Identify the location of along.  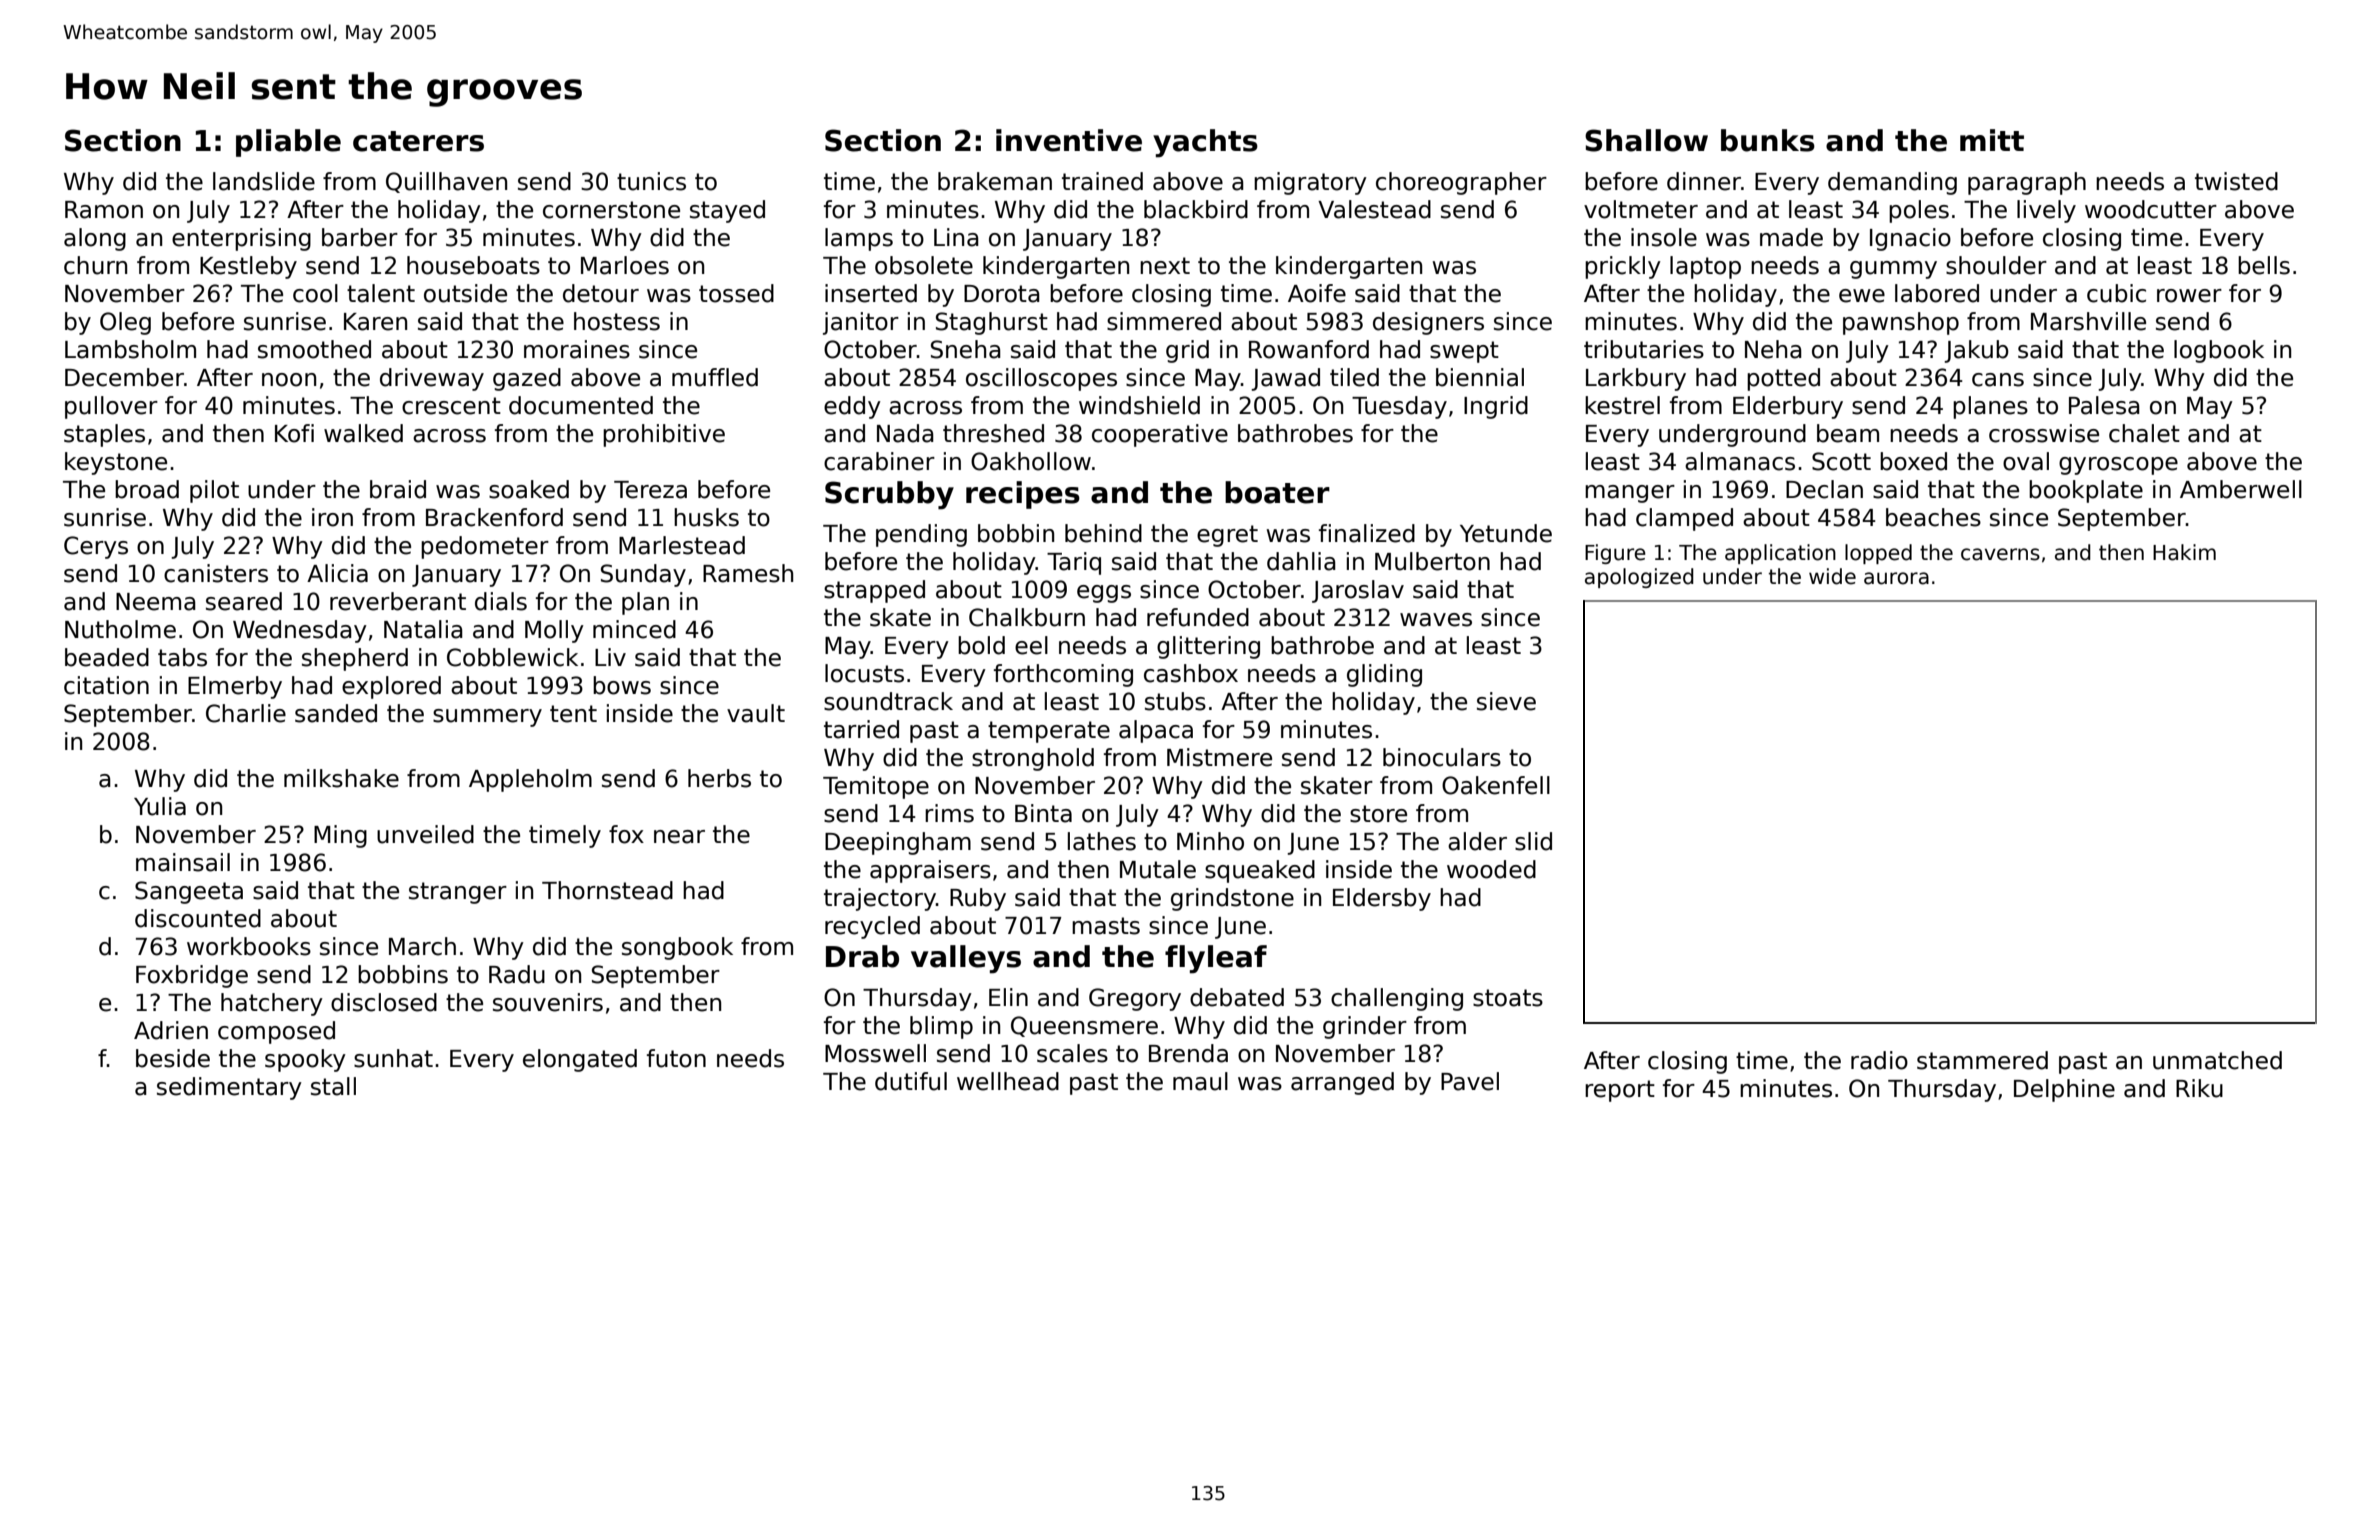
(95, 239).
